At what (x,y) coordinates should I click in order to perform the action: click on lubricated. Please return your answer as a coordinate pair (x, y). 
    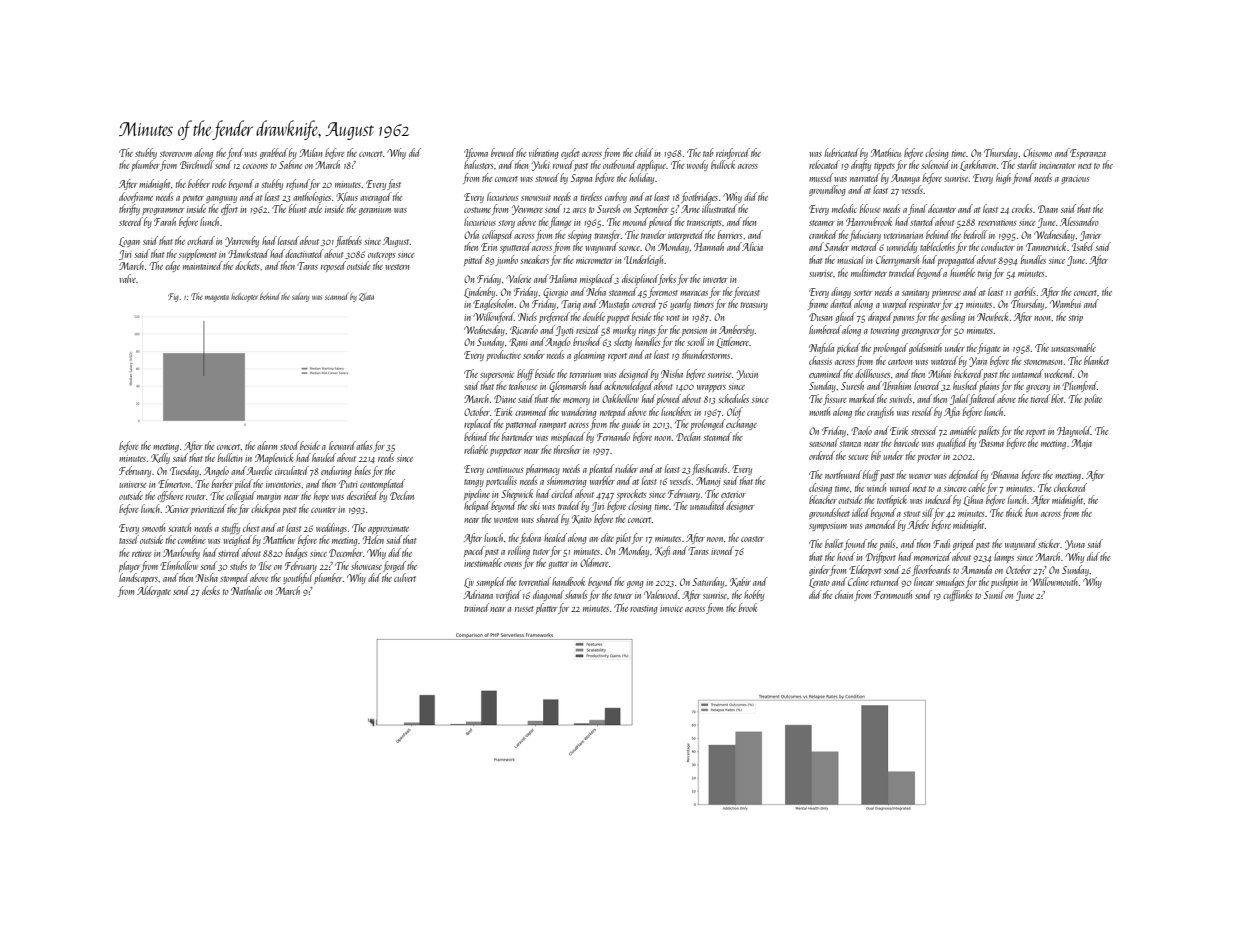
    Looking at the image, I should click on (842, 152).
